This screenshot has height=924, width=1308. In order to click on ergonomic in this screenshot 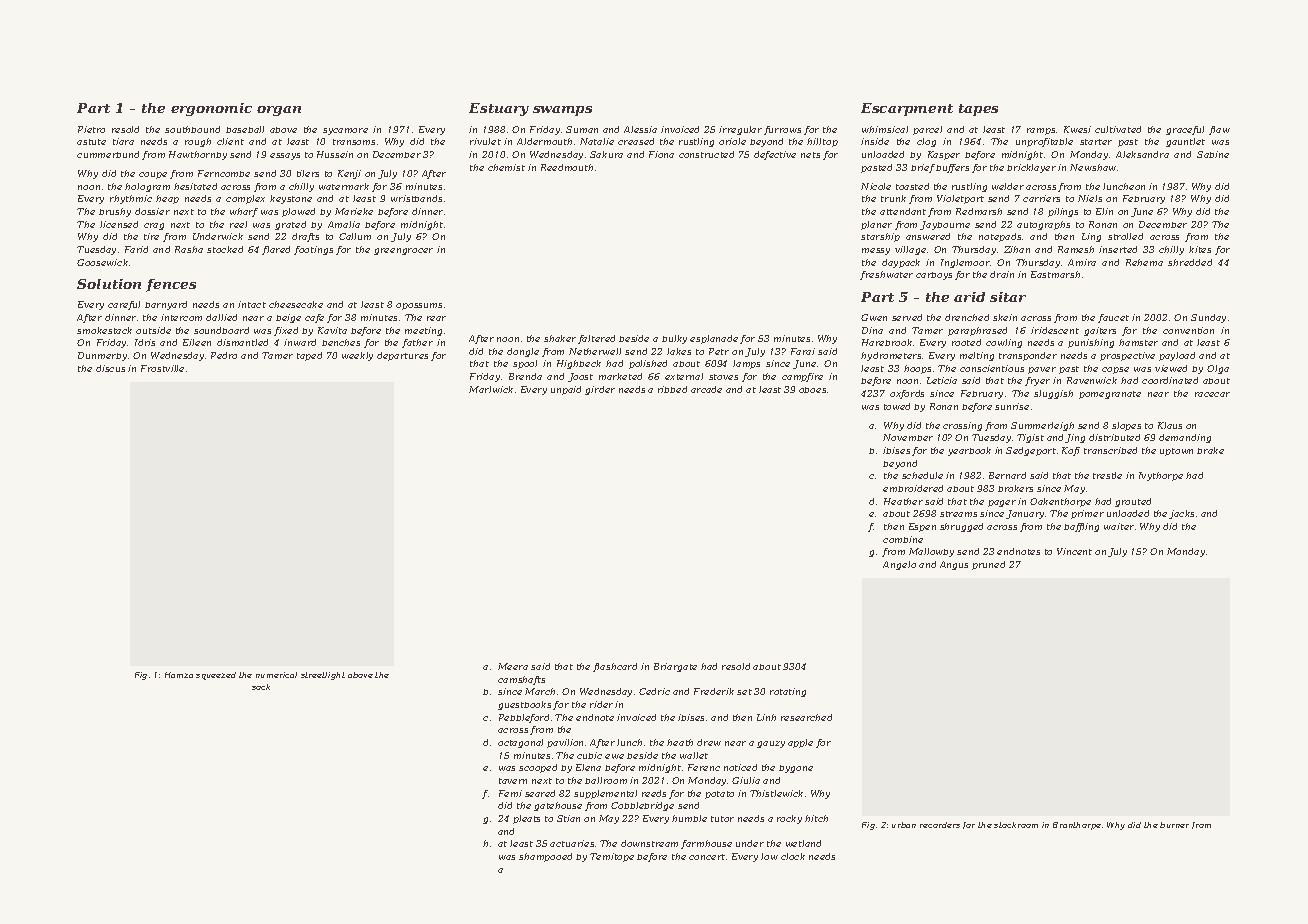, I will do `click(211, 109)`.
